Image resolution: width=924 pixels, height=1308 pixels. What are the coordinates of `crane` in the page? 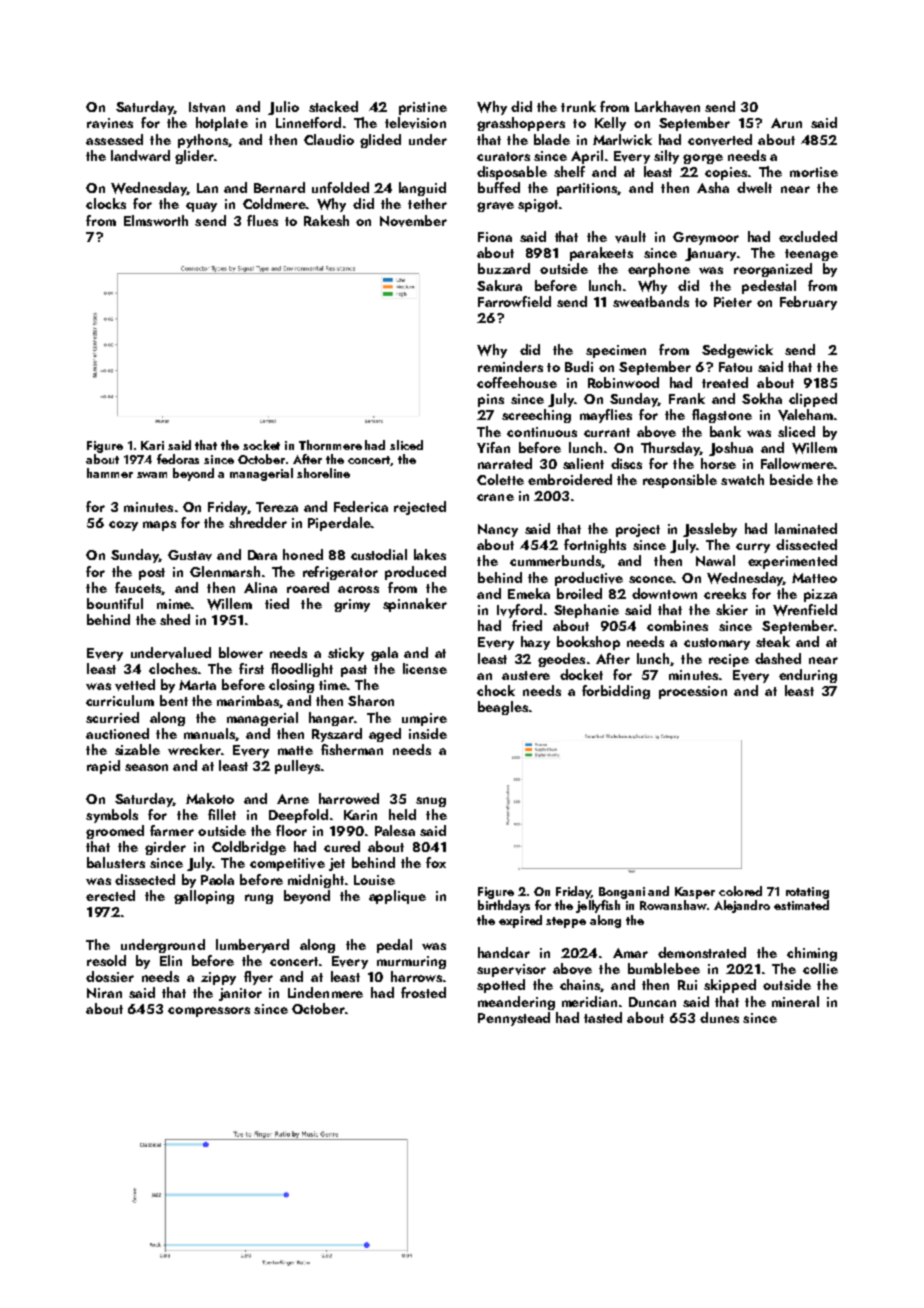 It's located at (495, 497).
